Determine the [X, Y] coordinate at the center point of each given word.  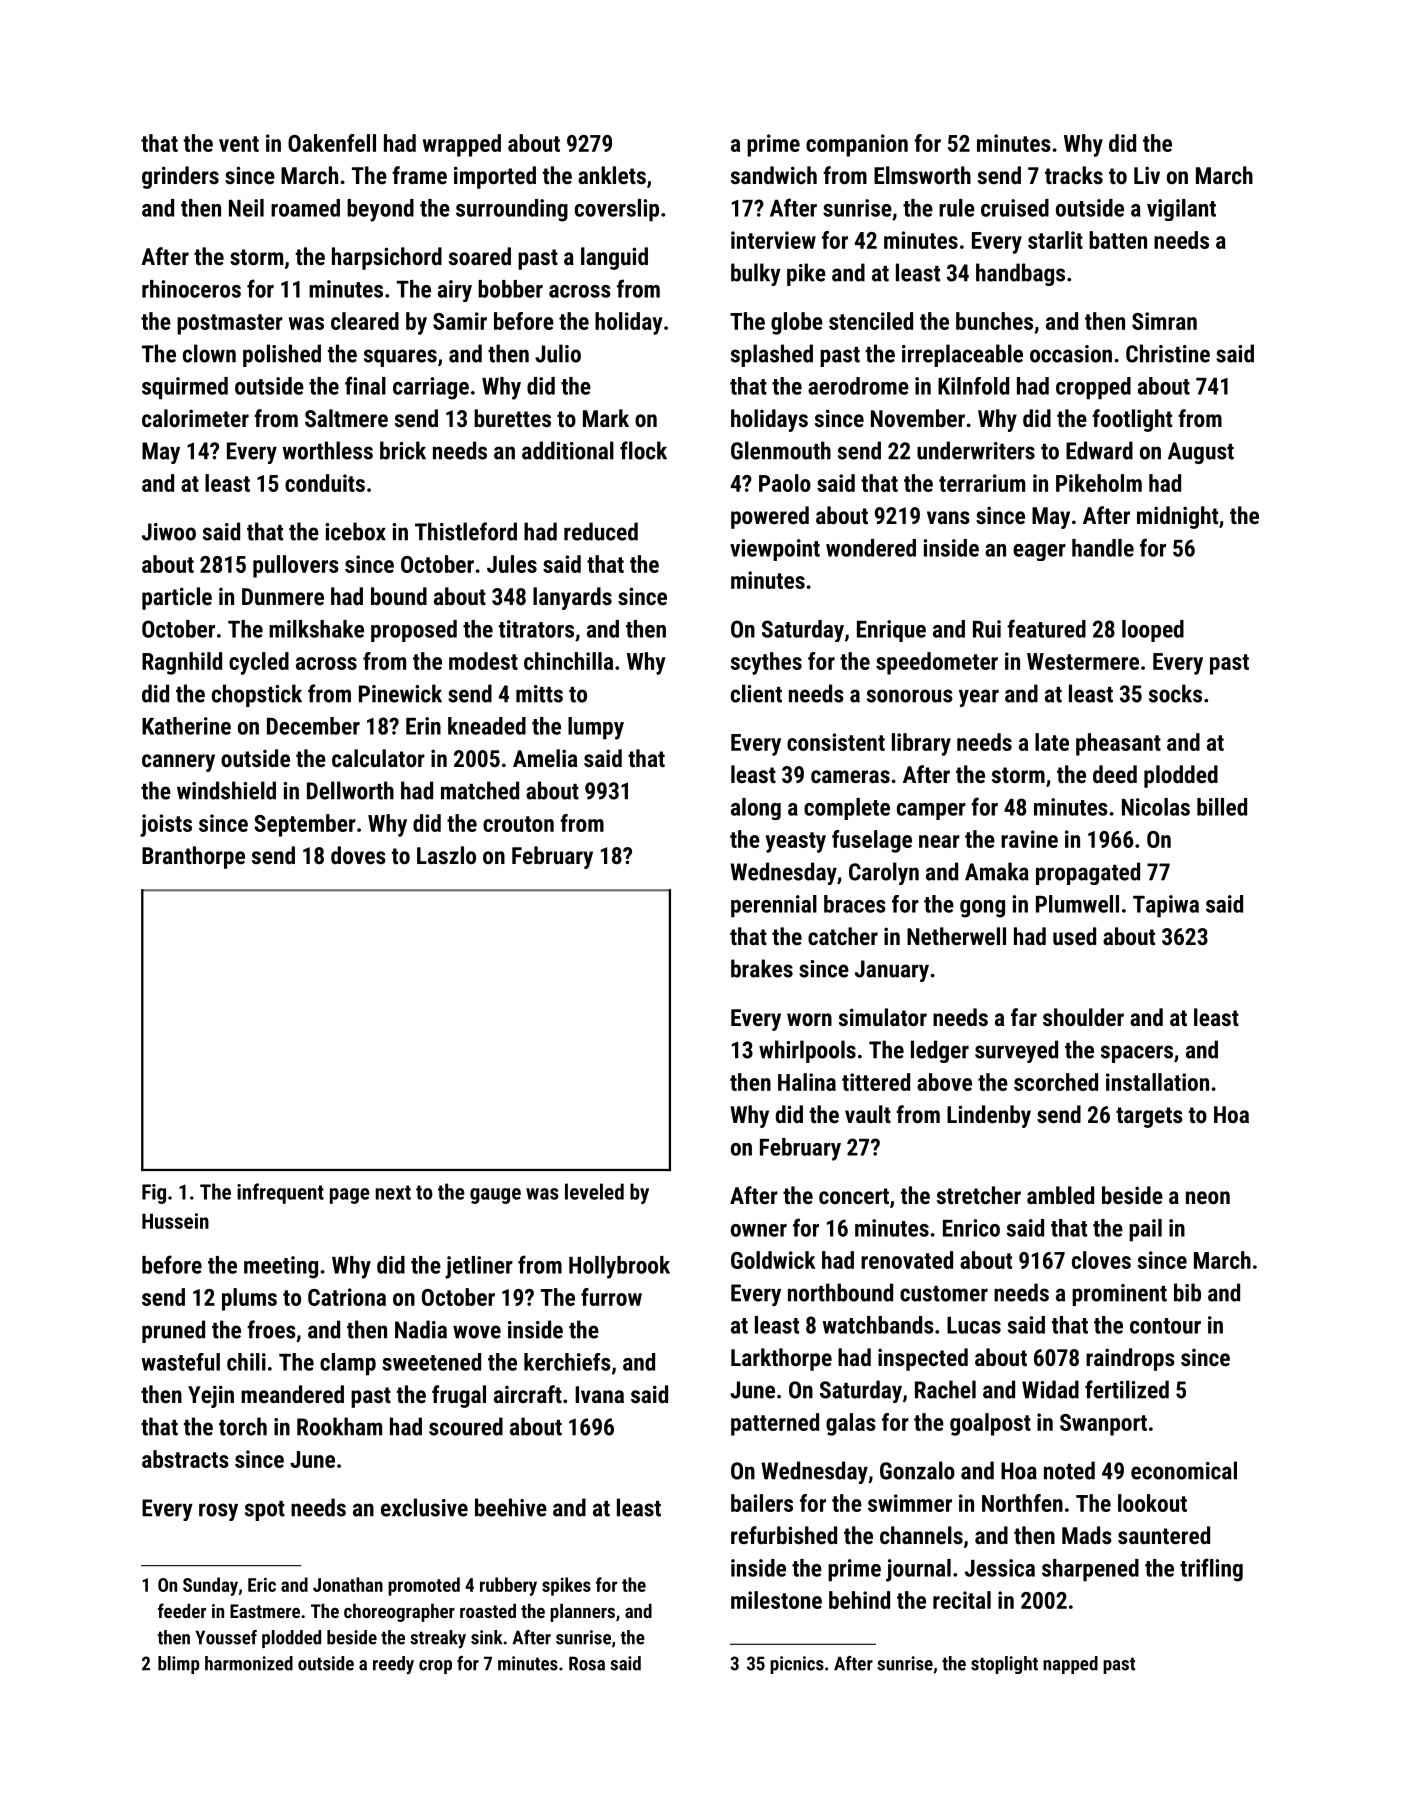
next [393, 1192]
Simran [1164, 321]
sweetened [431, 1362]
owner [759, 1230]
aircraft [528, 1394]
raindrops [1130, 1359]
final [365, 385]
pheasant [1118, 744]
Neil [246, 208]
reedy [393, 1665]
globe [797, 323]
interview [773, 240]
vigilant [1181, 210]
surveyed [1016, 1051]
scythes [766, 663]
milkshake [316, 629]
